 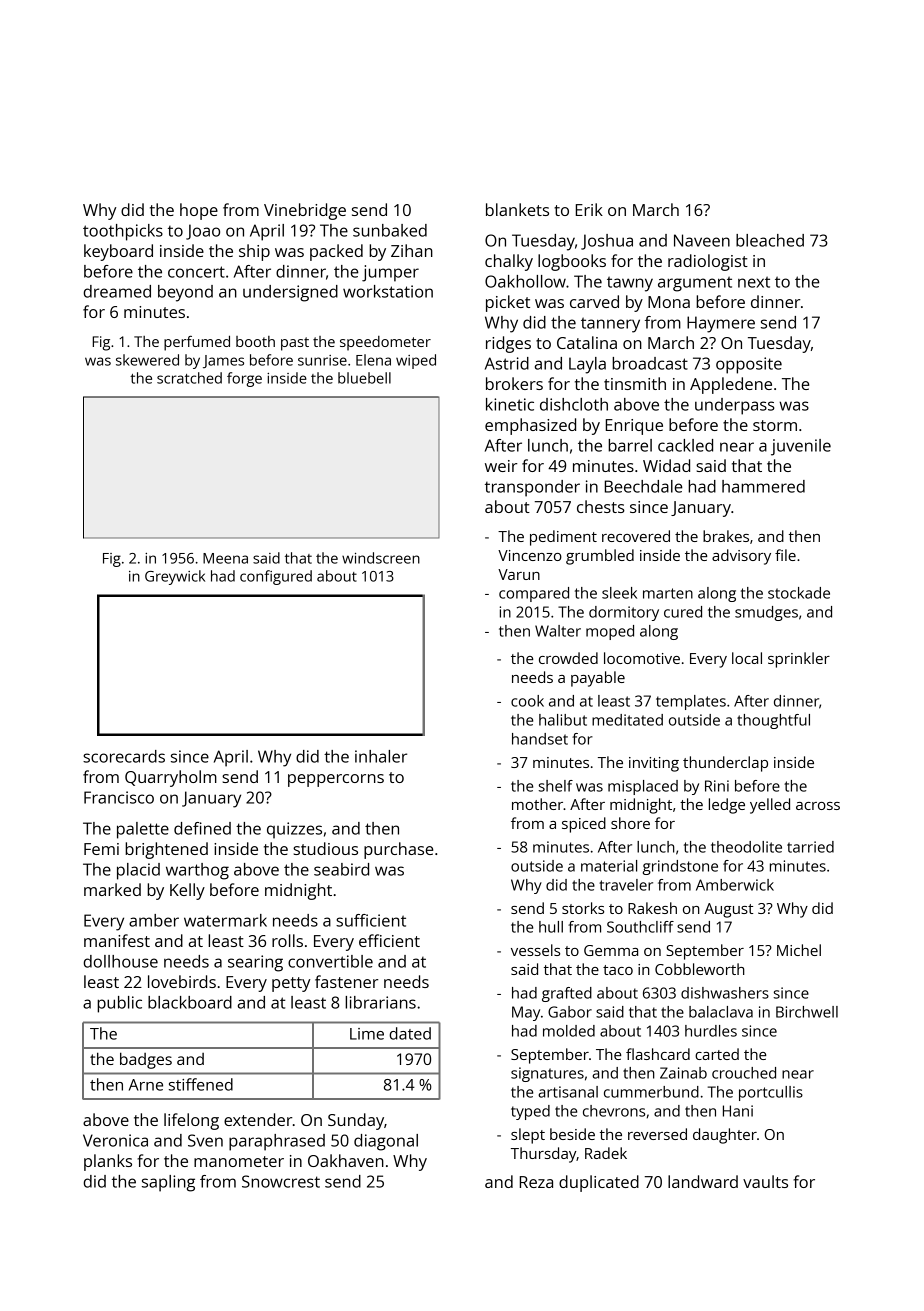 I want to click on inhaler, so click(x=381, y=756).
